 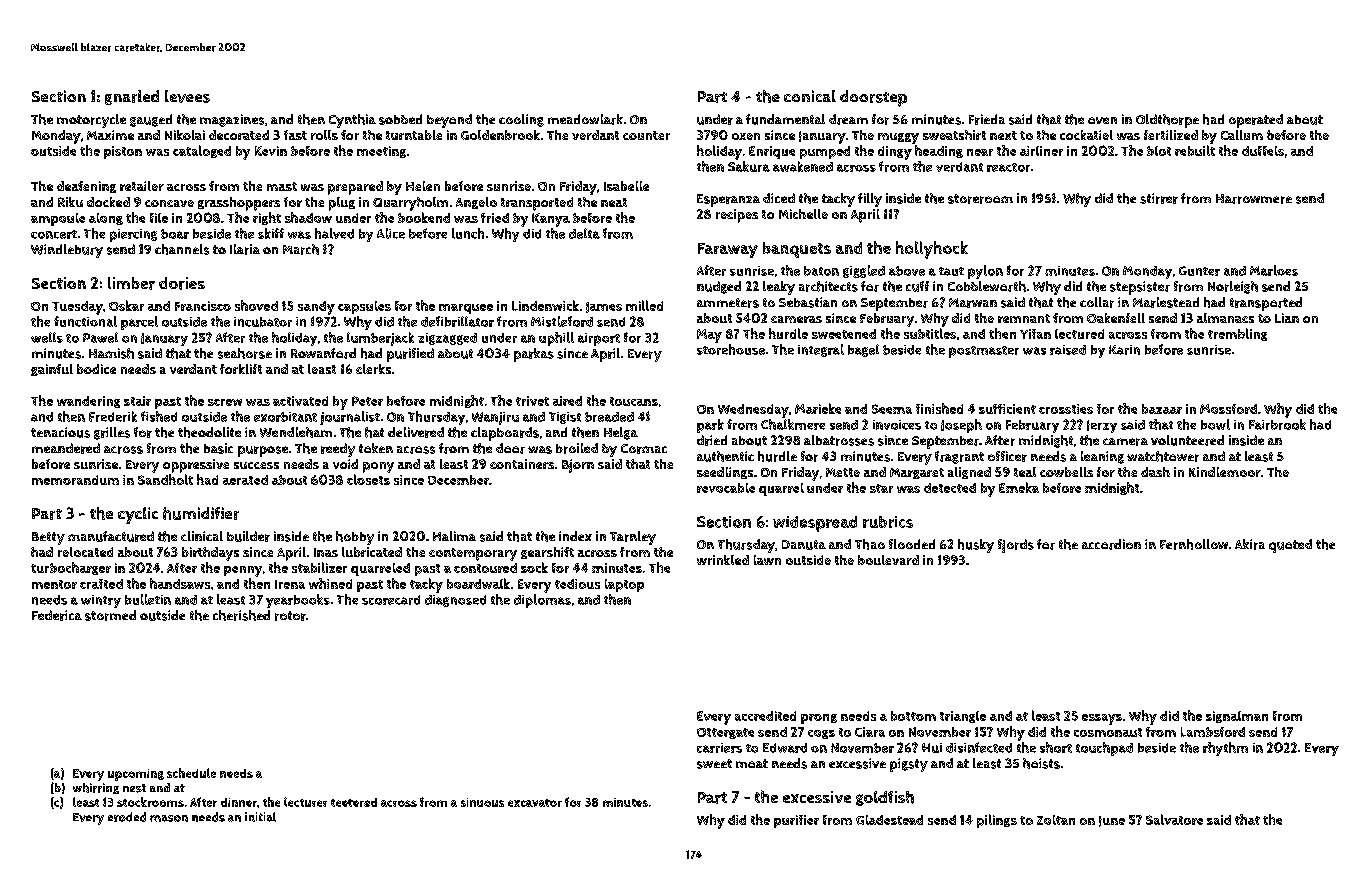 What do you see at coordinates (57, 615) in the screenshot?
I see `Federica` at bounding box center [57, 615].
